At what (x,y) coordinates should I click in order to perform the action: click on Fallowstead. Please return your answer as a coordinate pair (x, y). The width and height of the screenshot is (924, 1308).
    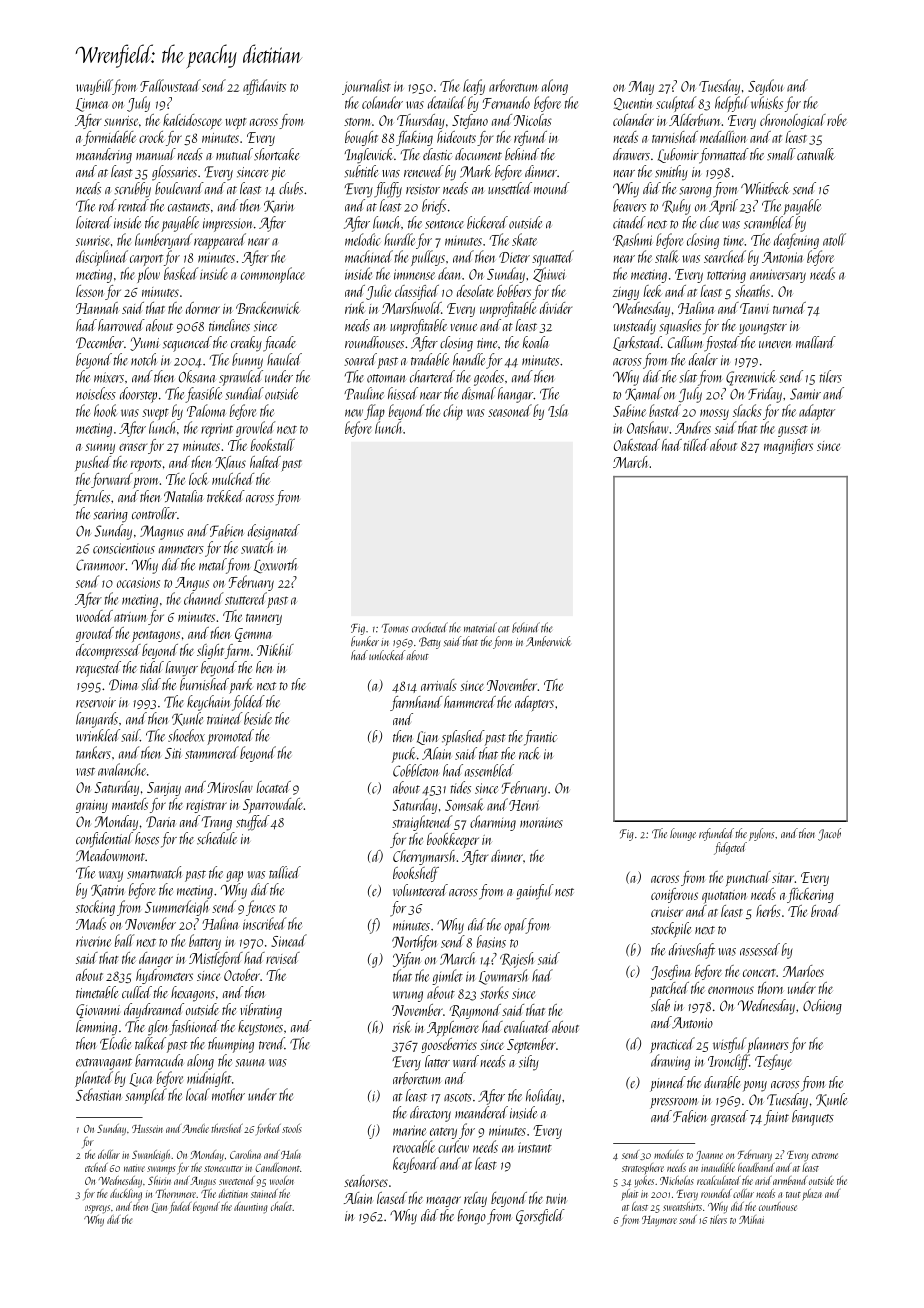
    Looking at the image, I should click on (170, 85).
